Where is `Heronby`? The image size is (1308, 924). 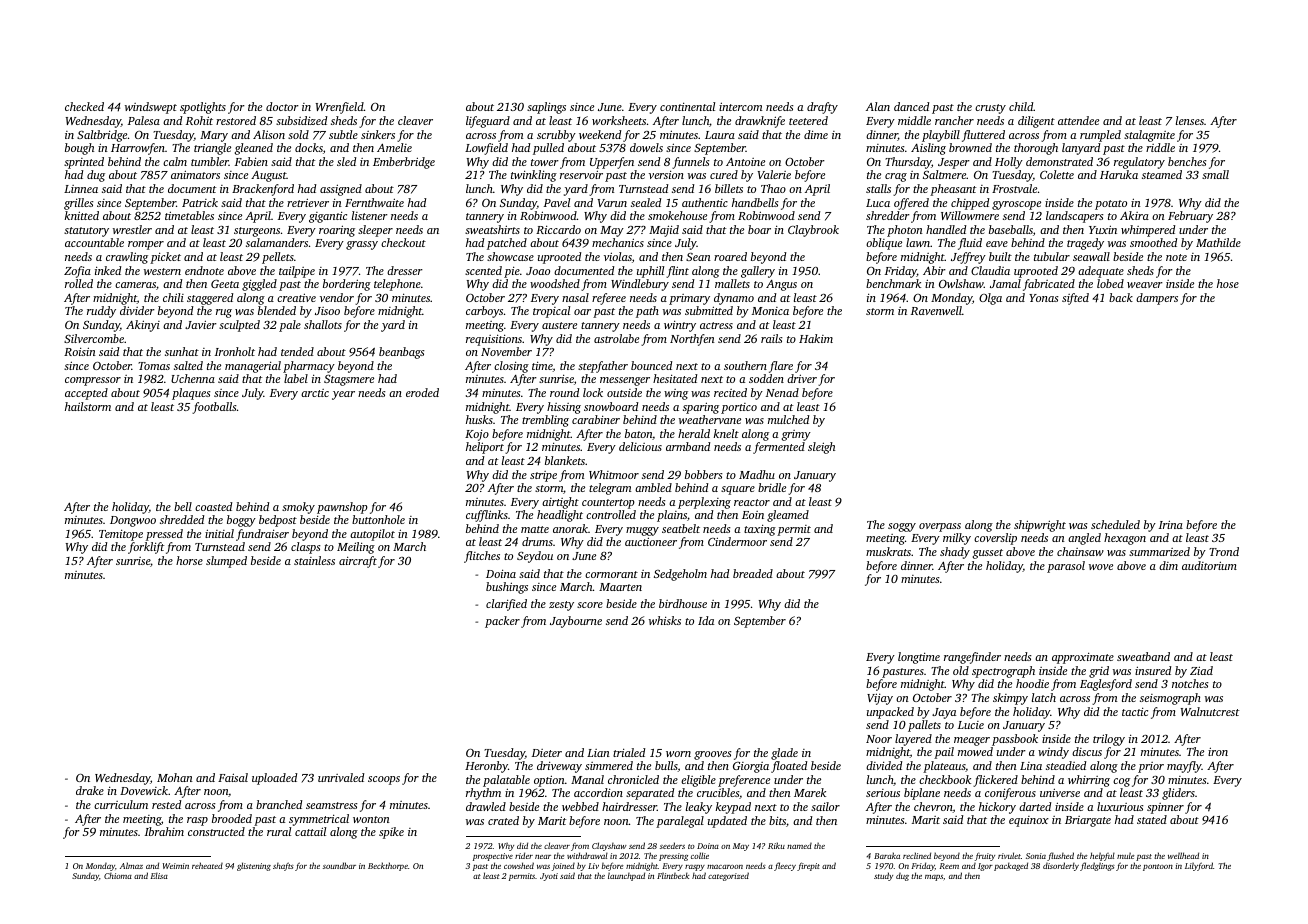
Heronby is located at coordinates (486, 767).
